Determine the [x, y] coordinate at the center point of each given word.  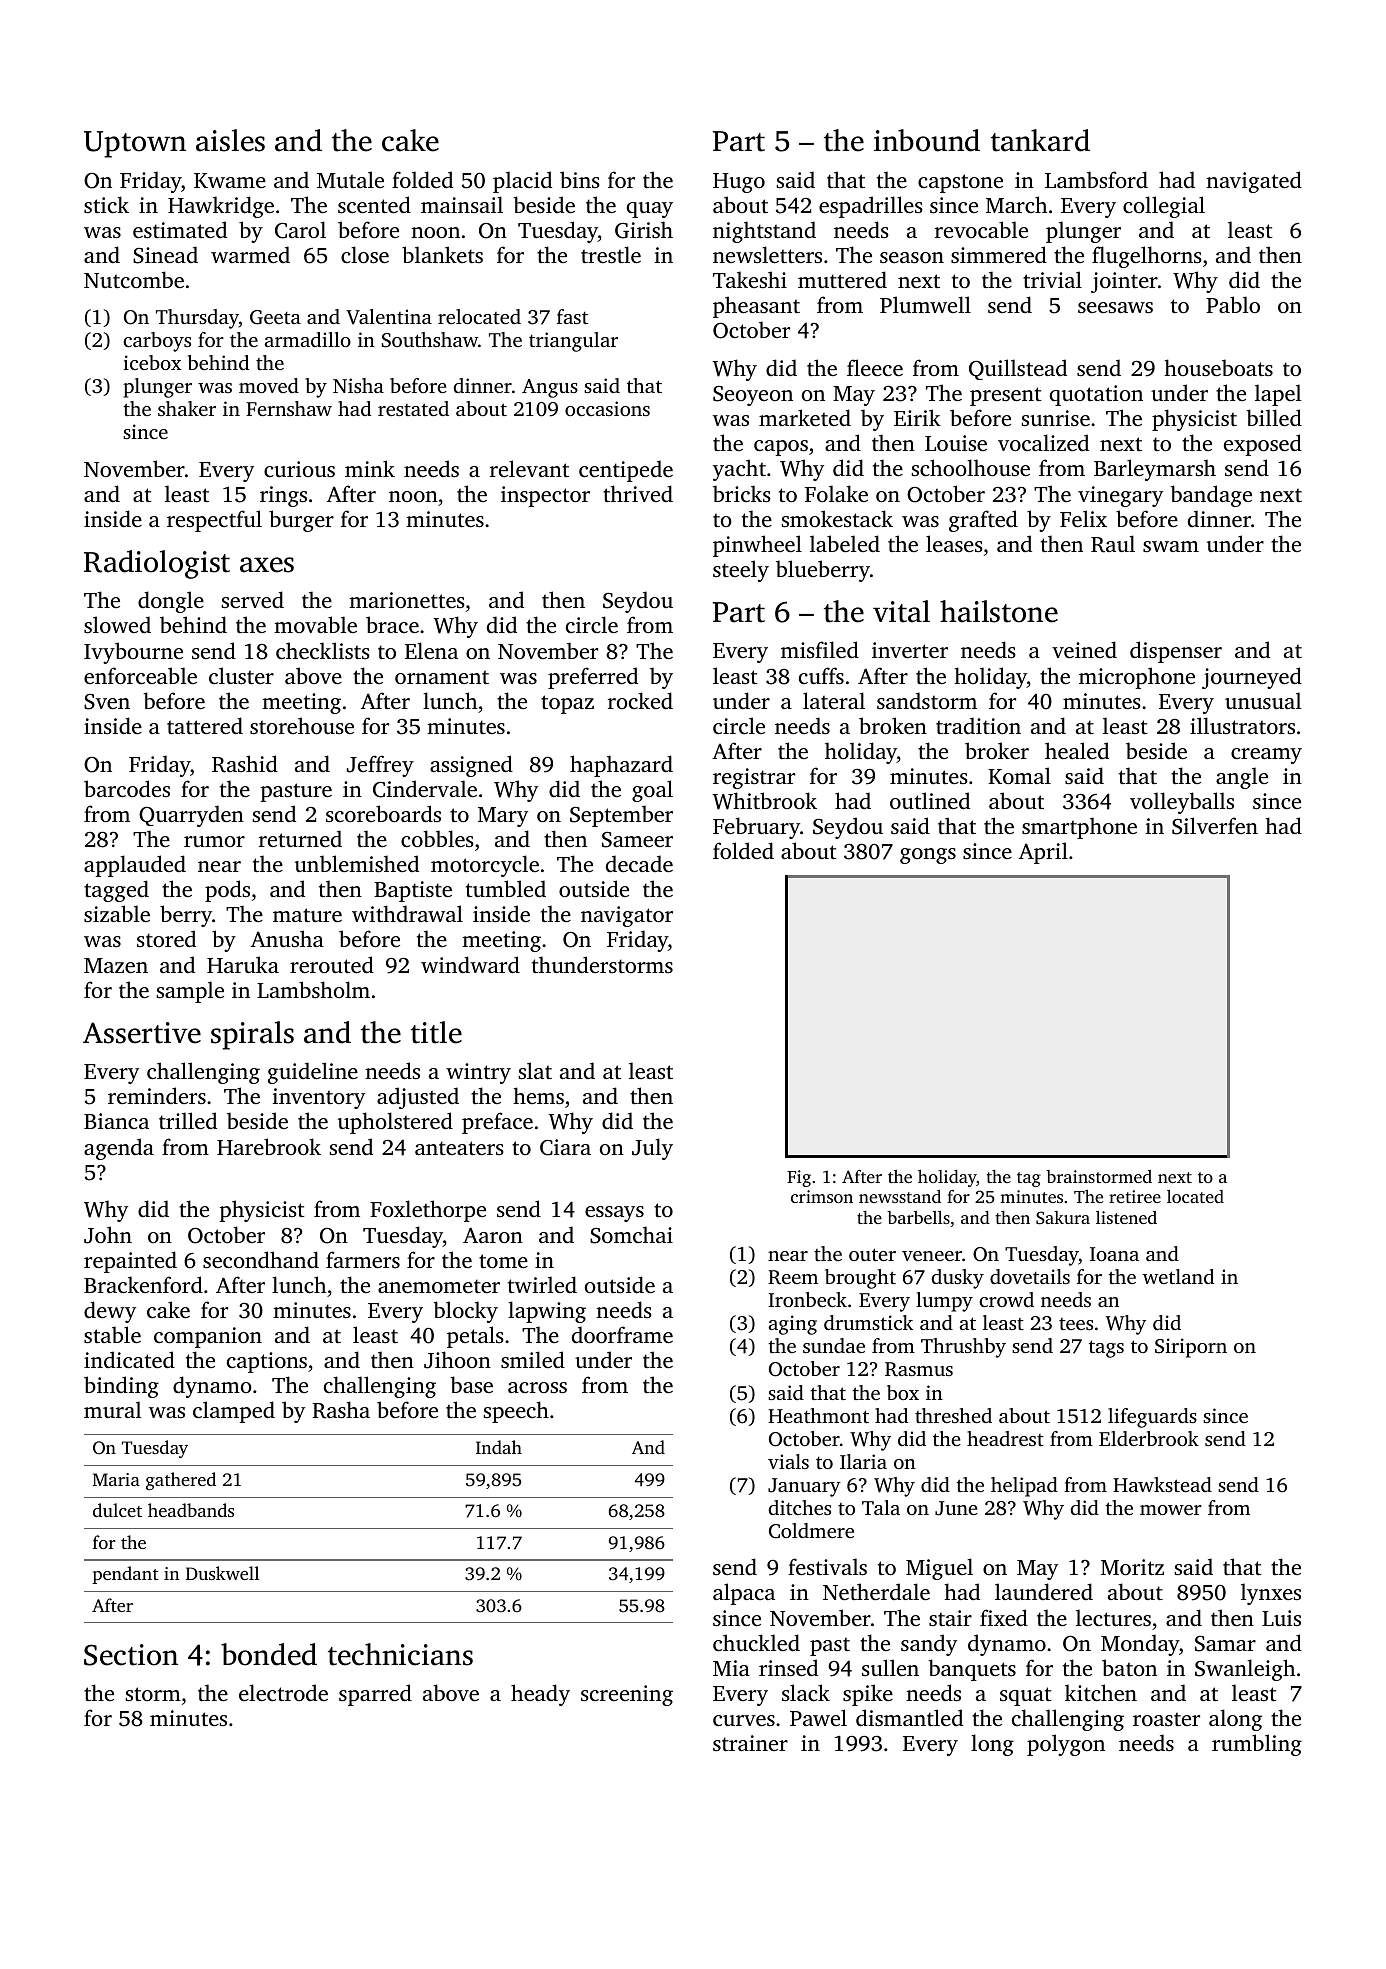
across [537, 1387]
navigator [627, 916]
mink [370, 468]
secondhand [261, 1259]
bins [580, 179]
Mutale [350, 179]
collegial [1164, 207]
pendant [125, 1575]
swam [1171, 546]
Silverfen [1215, 826]
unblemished [357, 863]
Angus [550, 388]
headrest [1005, 1438]
